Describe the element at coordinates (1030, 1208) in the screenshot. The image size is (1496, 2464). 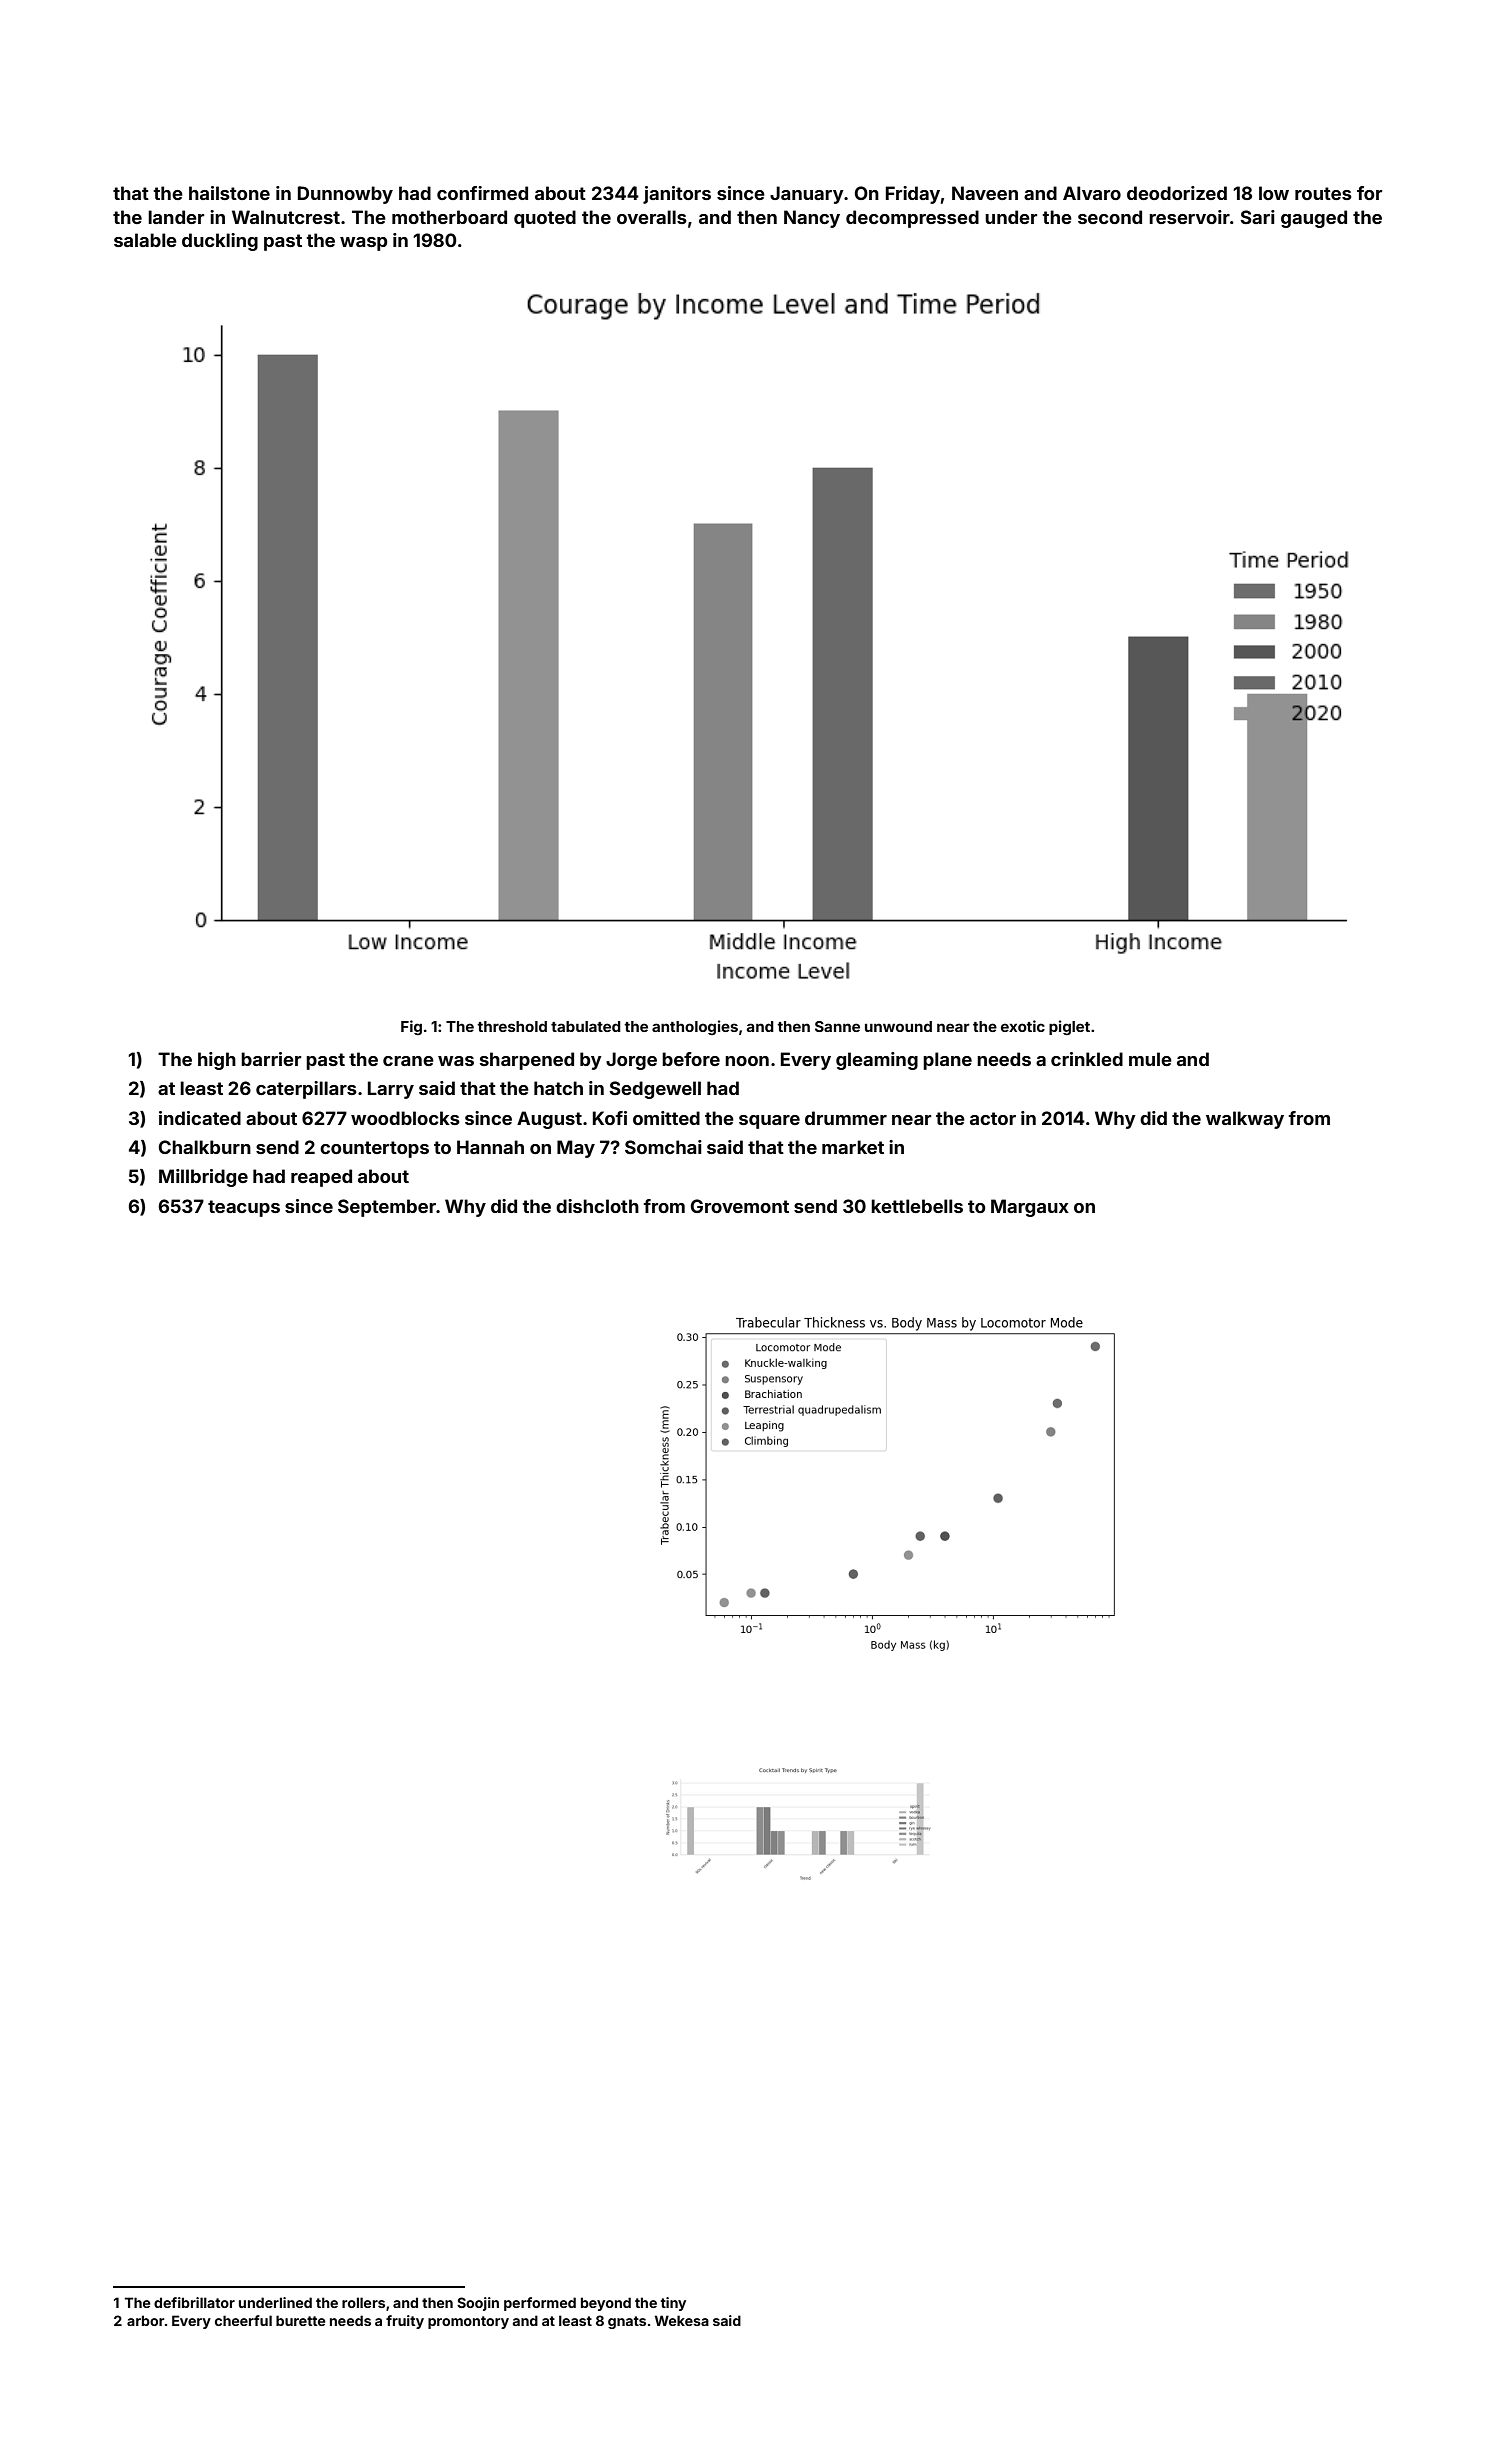
I see `Margaux` at that location.
